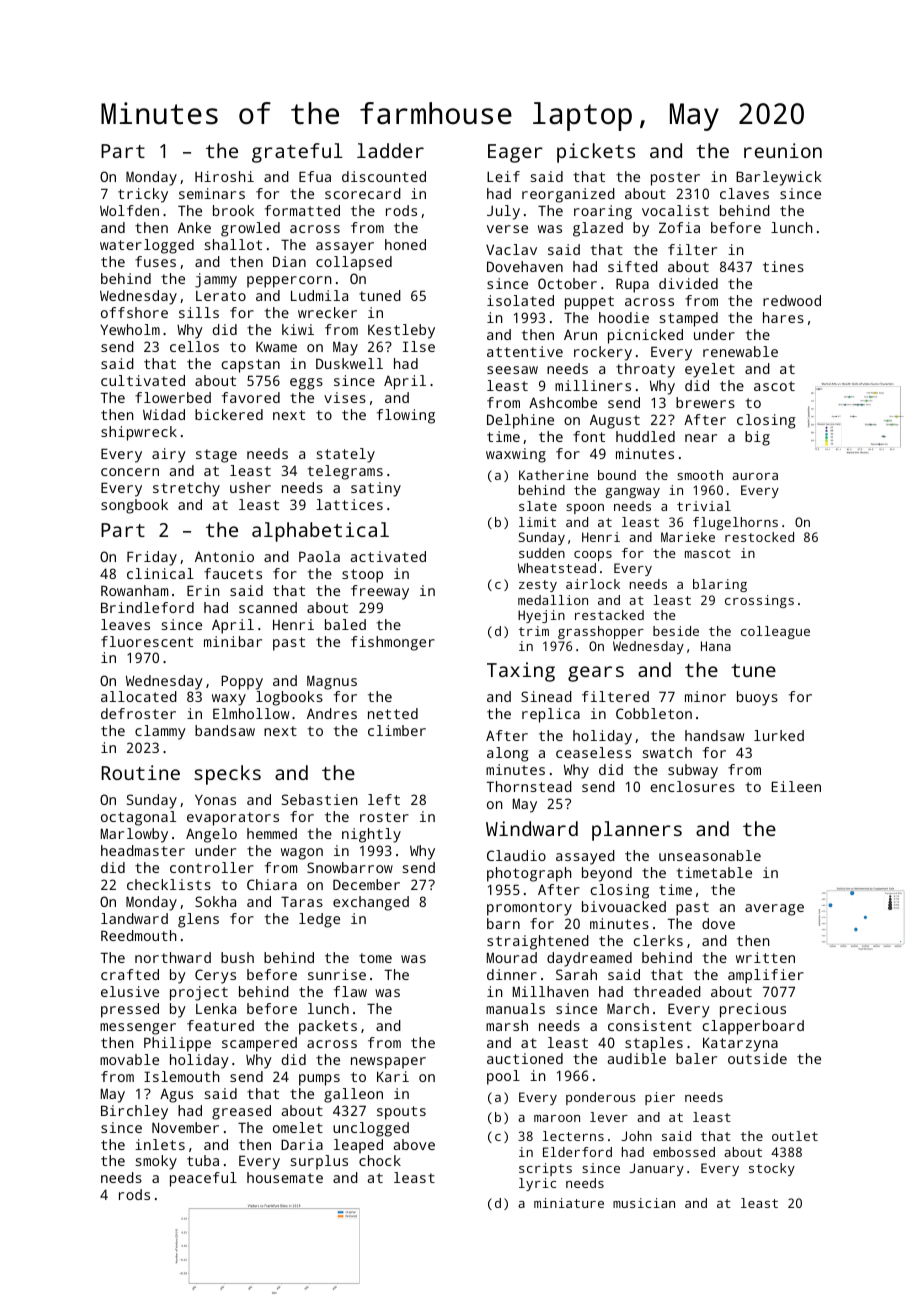 The image size is (924, 1314). What do you see at coordinates (757, 438) in the page?
I see `big` at bounding box center [757, 438].
